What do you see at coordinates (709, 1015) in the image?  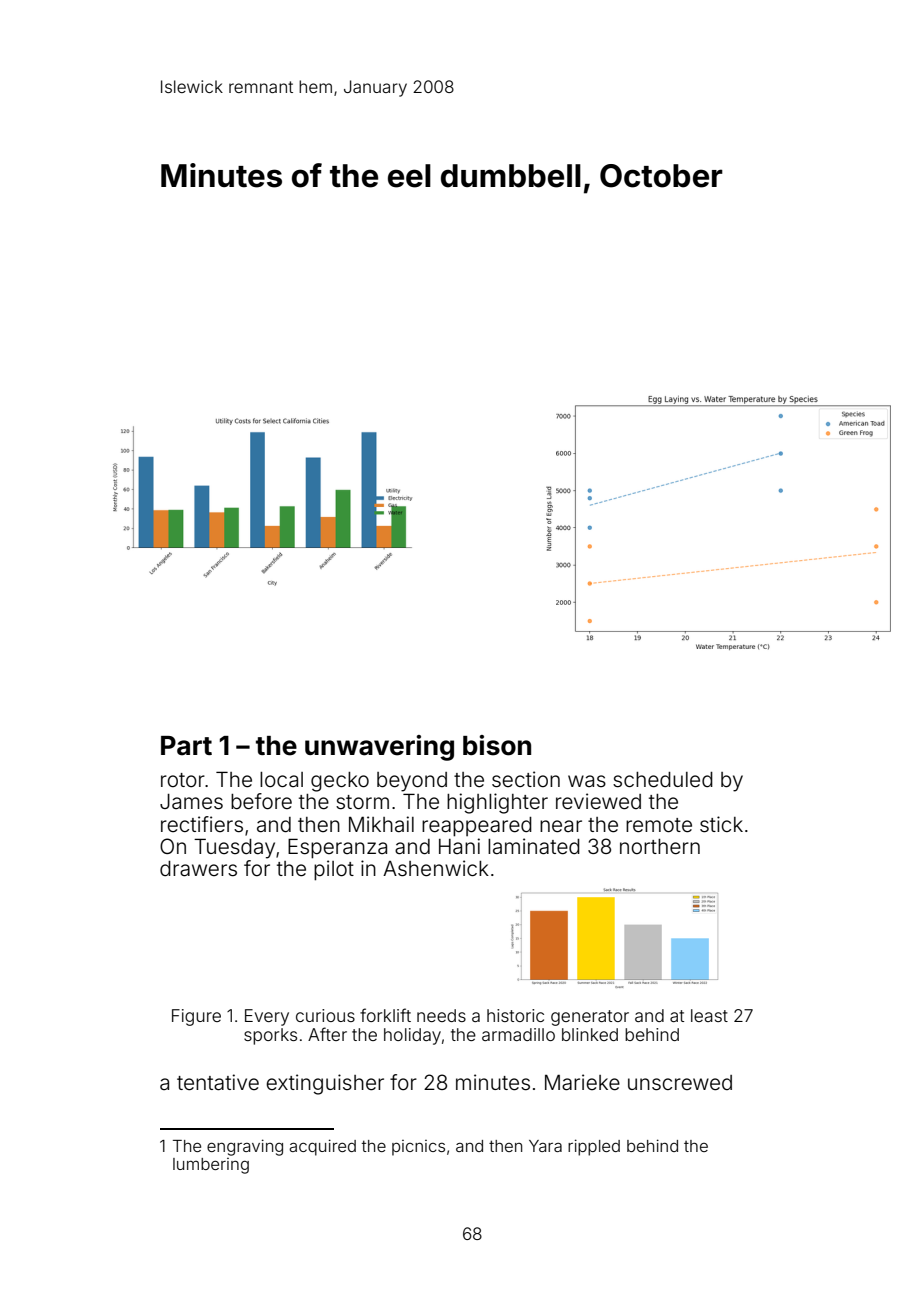 I see `least` at bounding box center [709, 1015].
